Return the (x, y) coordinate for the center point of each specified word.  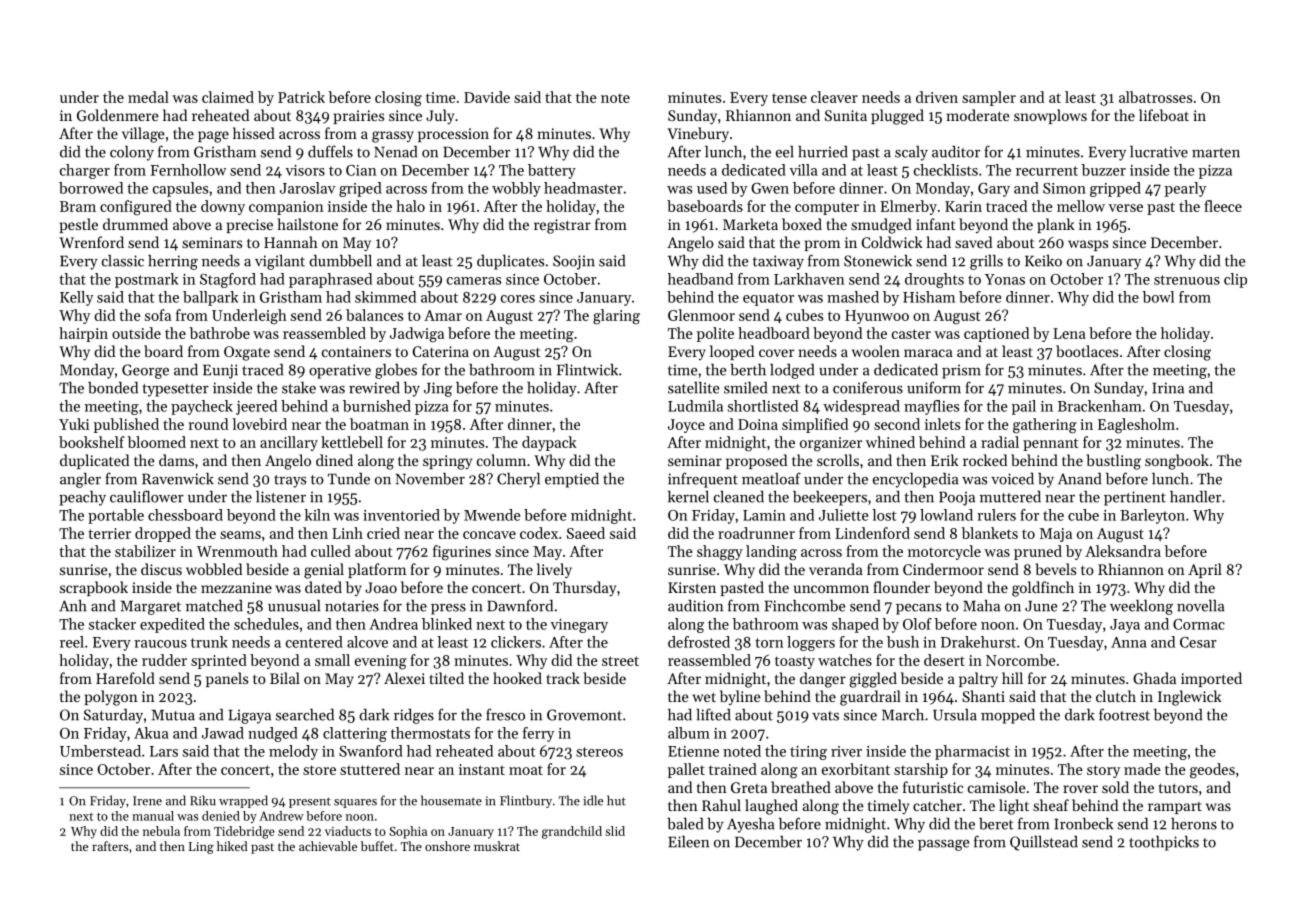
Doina (758, 424)
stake (299, 388)
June (1041, 606)
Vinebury (698, 135)
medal (148, 97)
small (332, 660)
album (689, 733)
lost (884, 515)
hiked (232, 846)
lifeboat (1164, 115)
